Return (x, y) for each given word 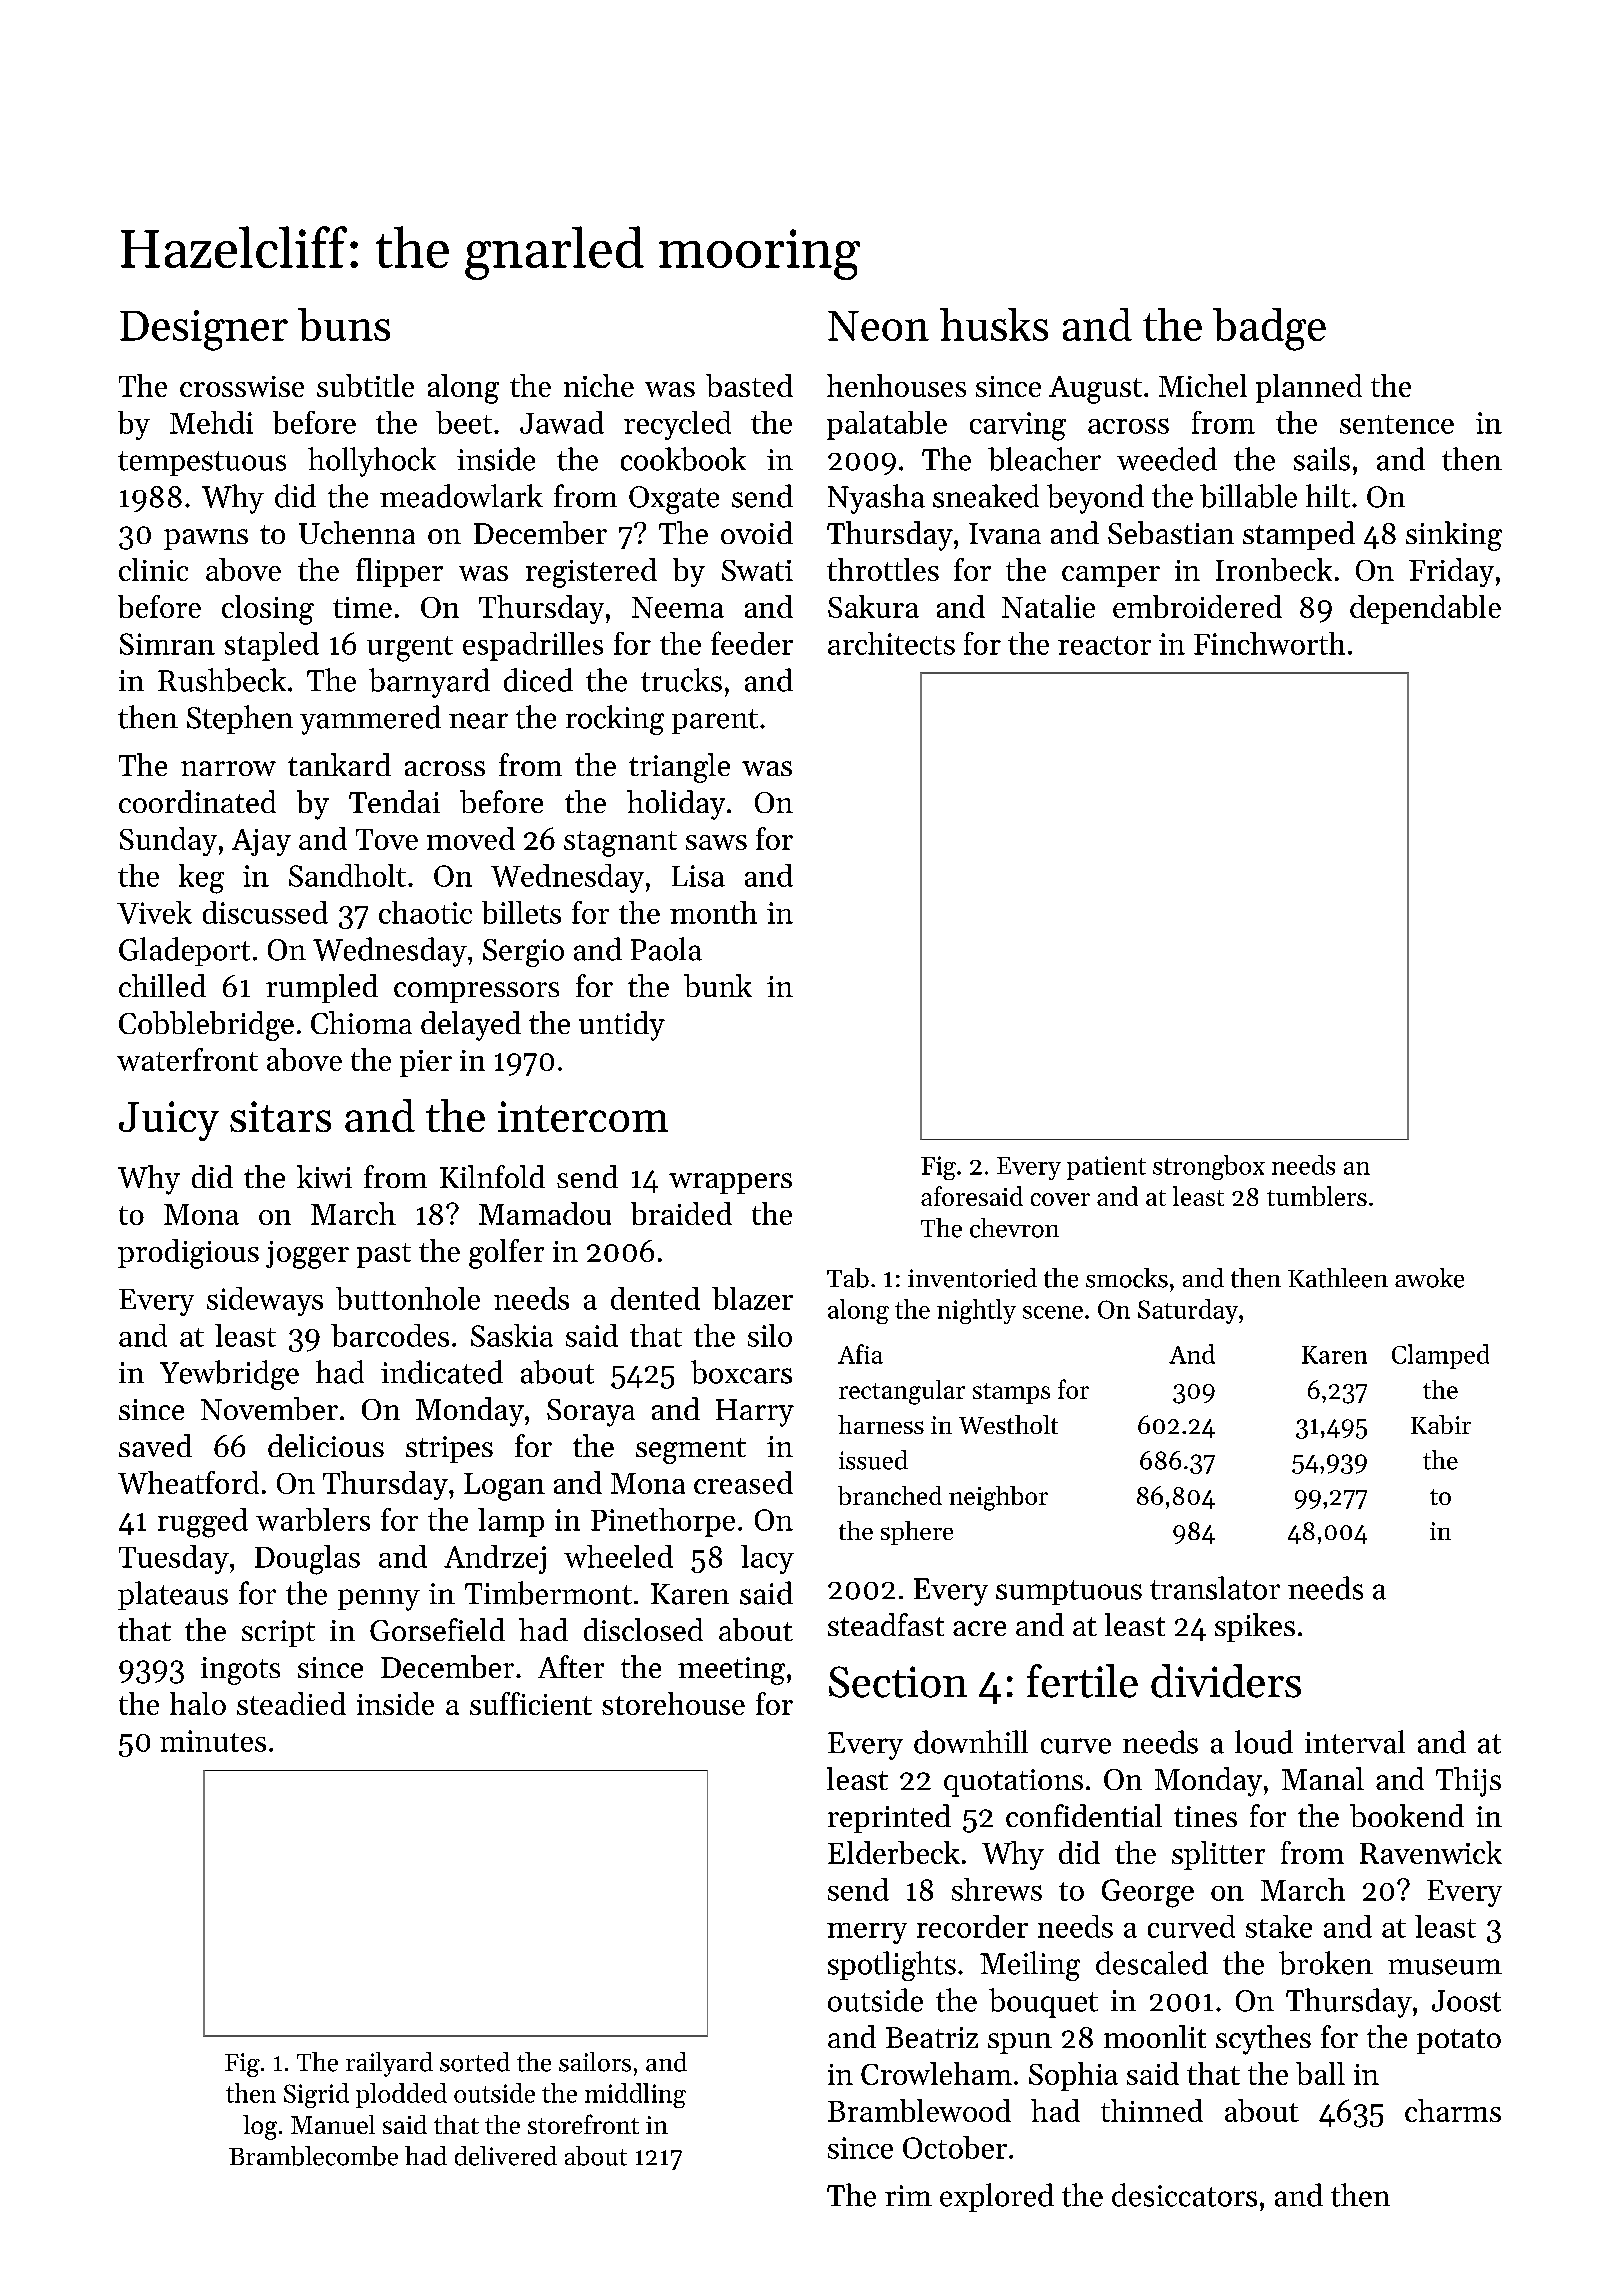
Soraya (591, 1413)
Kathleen (1338, 1278)
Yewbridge (229, 1375)
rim (908, 2195)
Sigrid (316, 2095)
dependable (1425, 609)
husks (994, 324)
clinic (153, 569)
